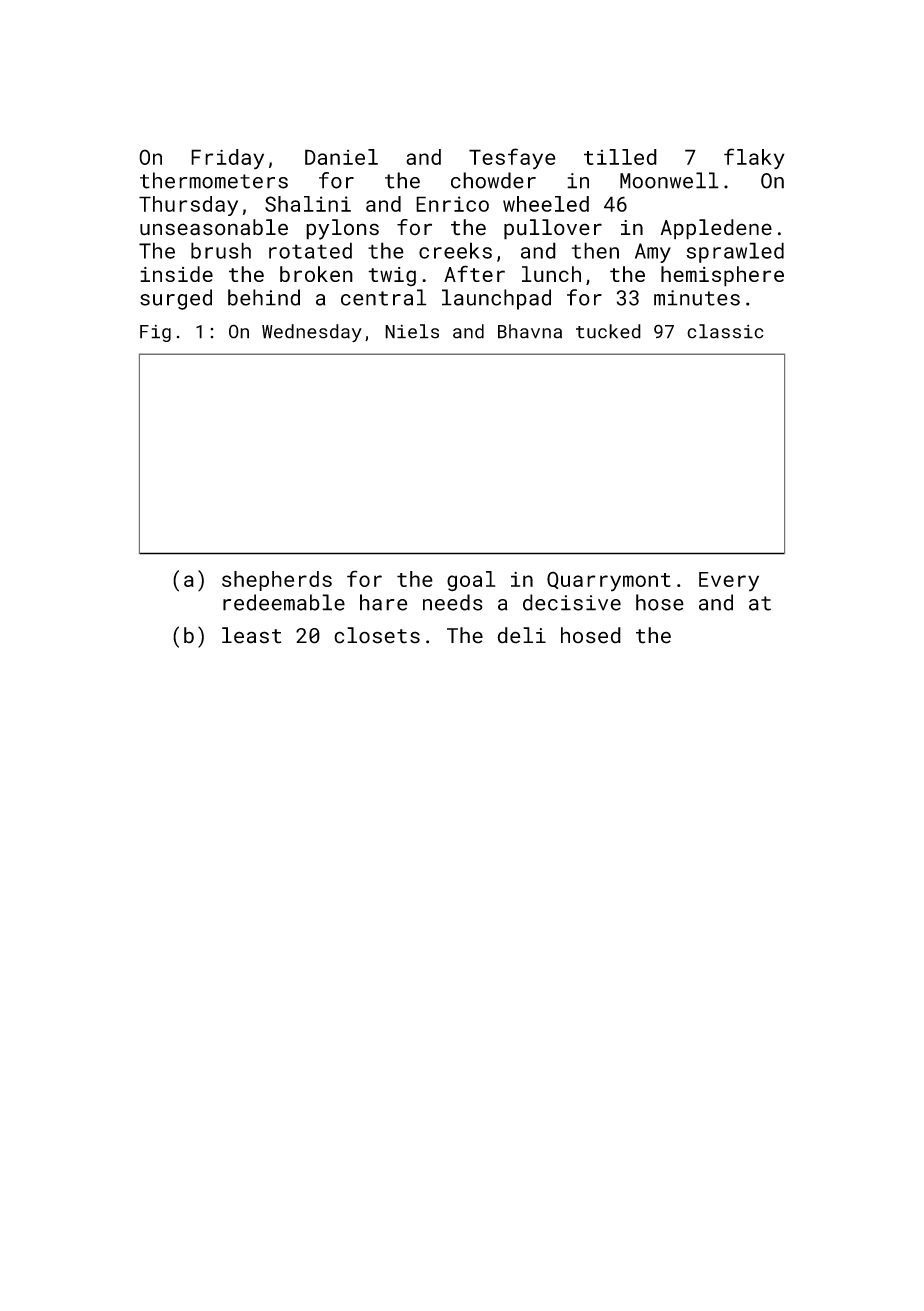 The image size is (924, 1311). Describe the element at coordinates (729, 582) in the page. I see `Every` at that location.
